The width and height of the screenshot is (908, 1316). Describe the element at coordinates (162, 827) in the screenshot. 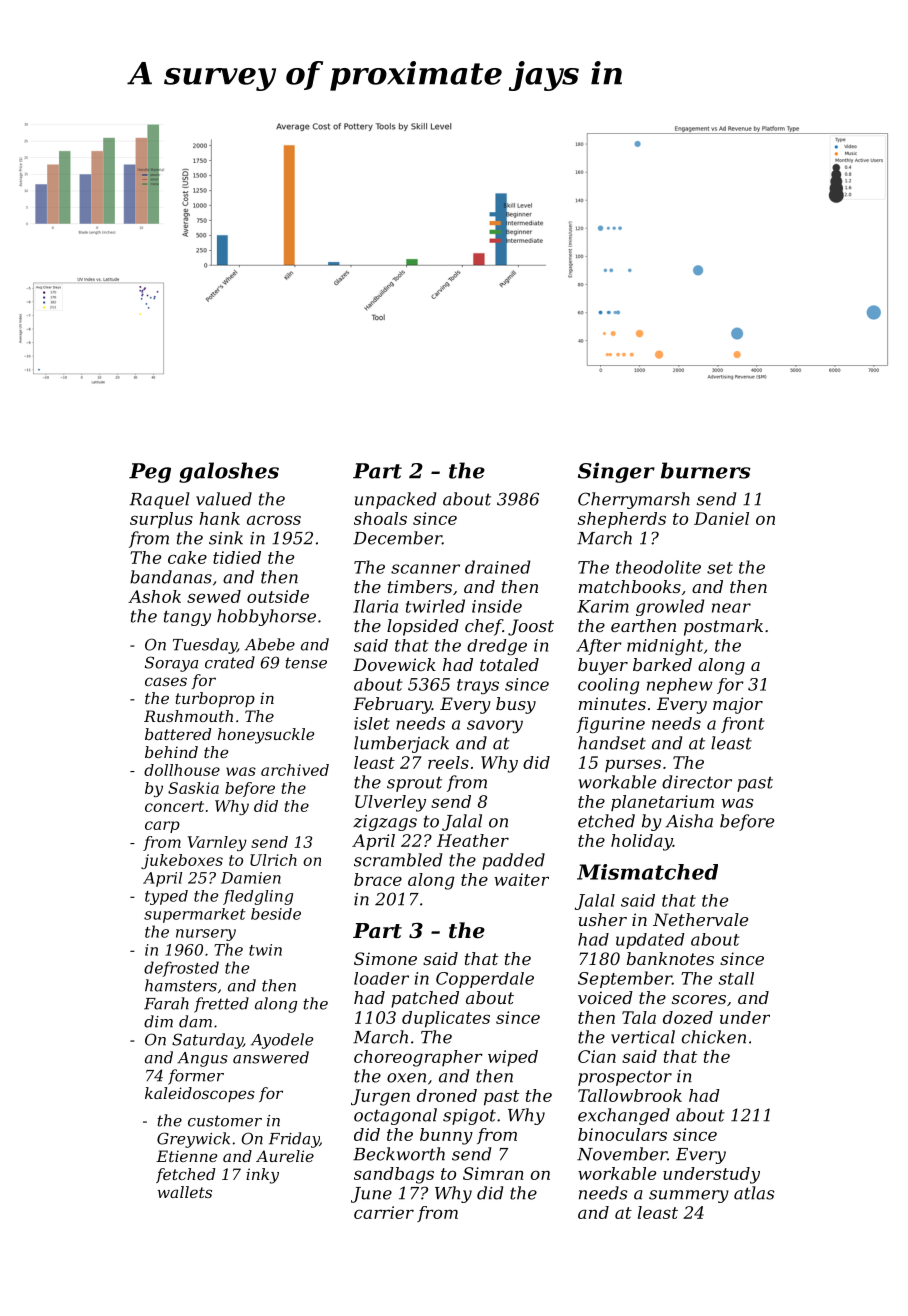

I see `carp` at that location.
